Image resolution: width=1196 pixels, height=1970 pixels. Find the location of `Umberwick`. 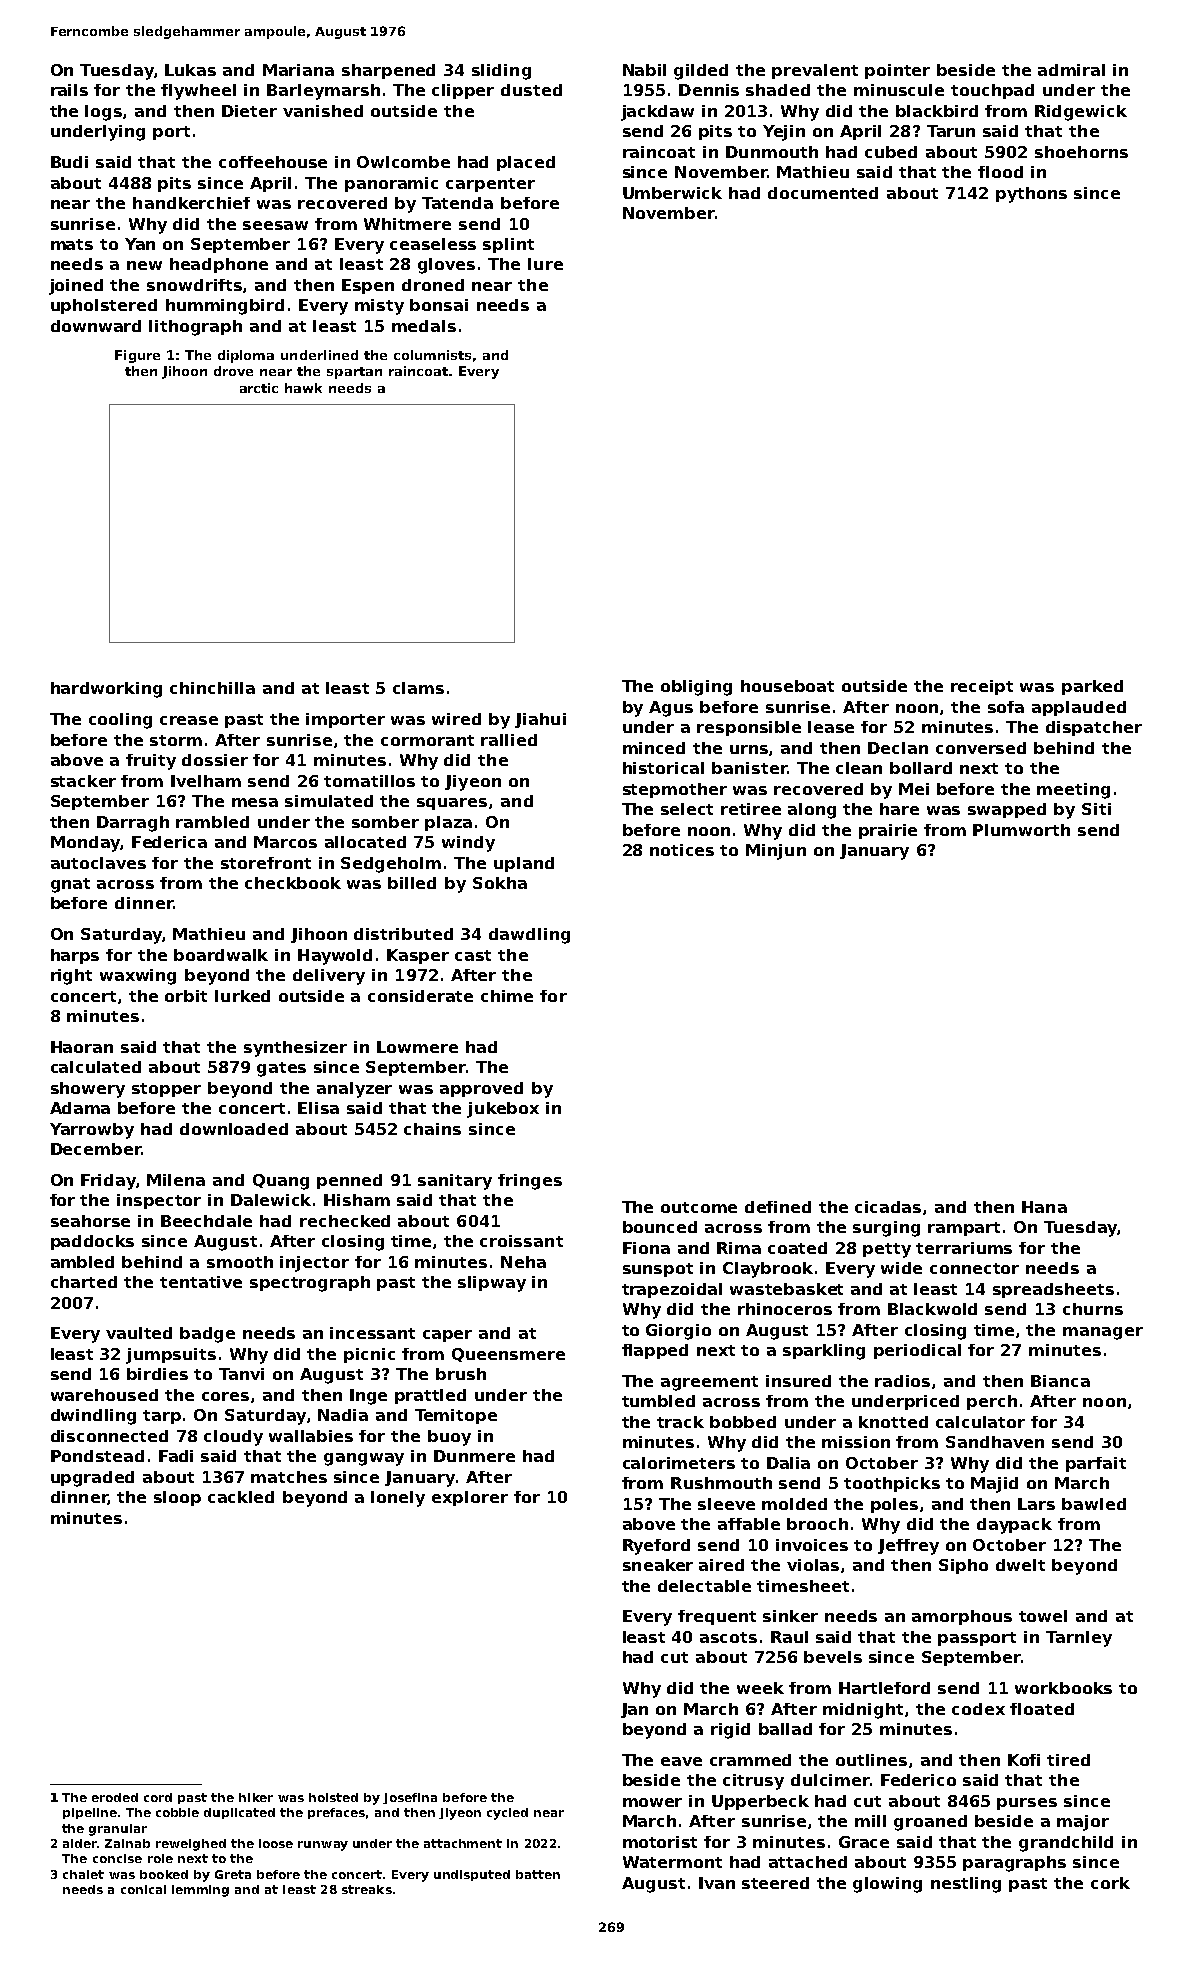

Umberwick is located at coordinates (672, 193).
